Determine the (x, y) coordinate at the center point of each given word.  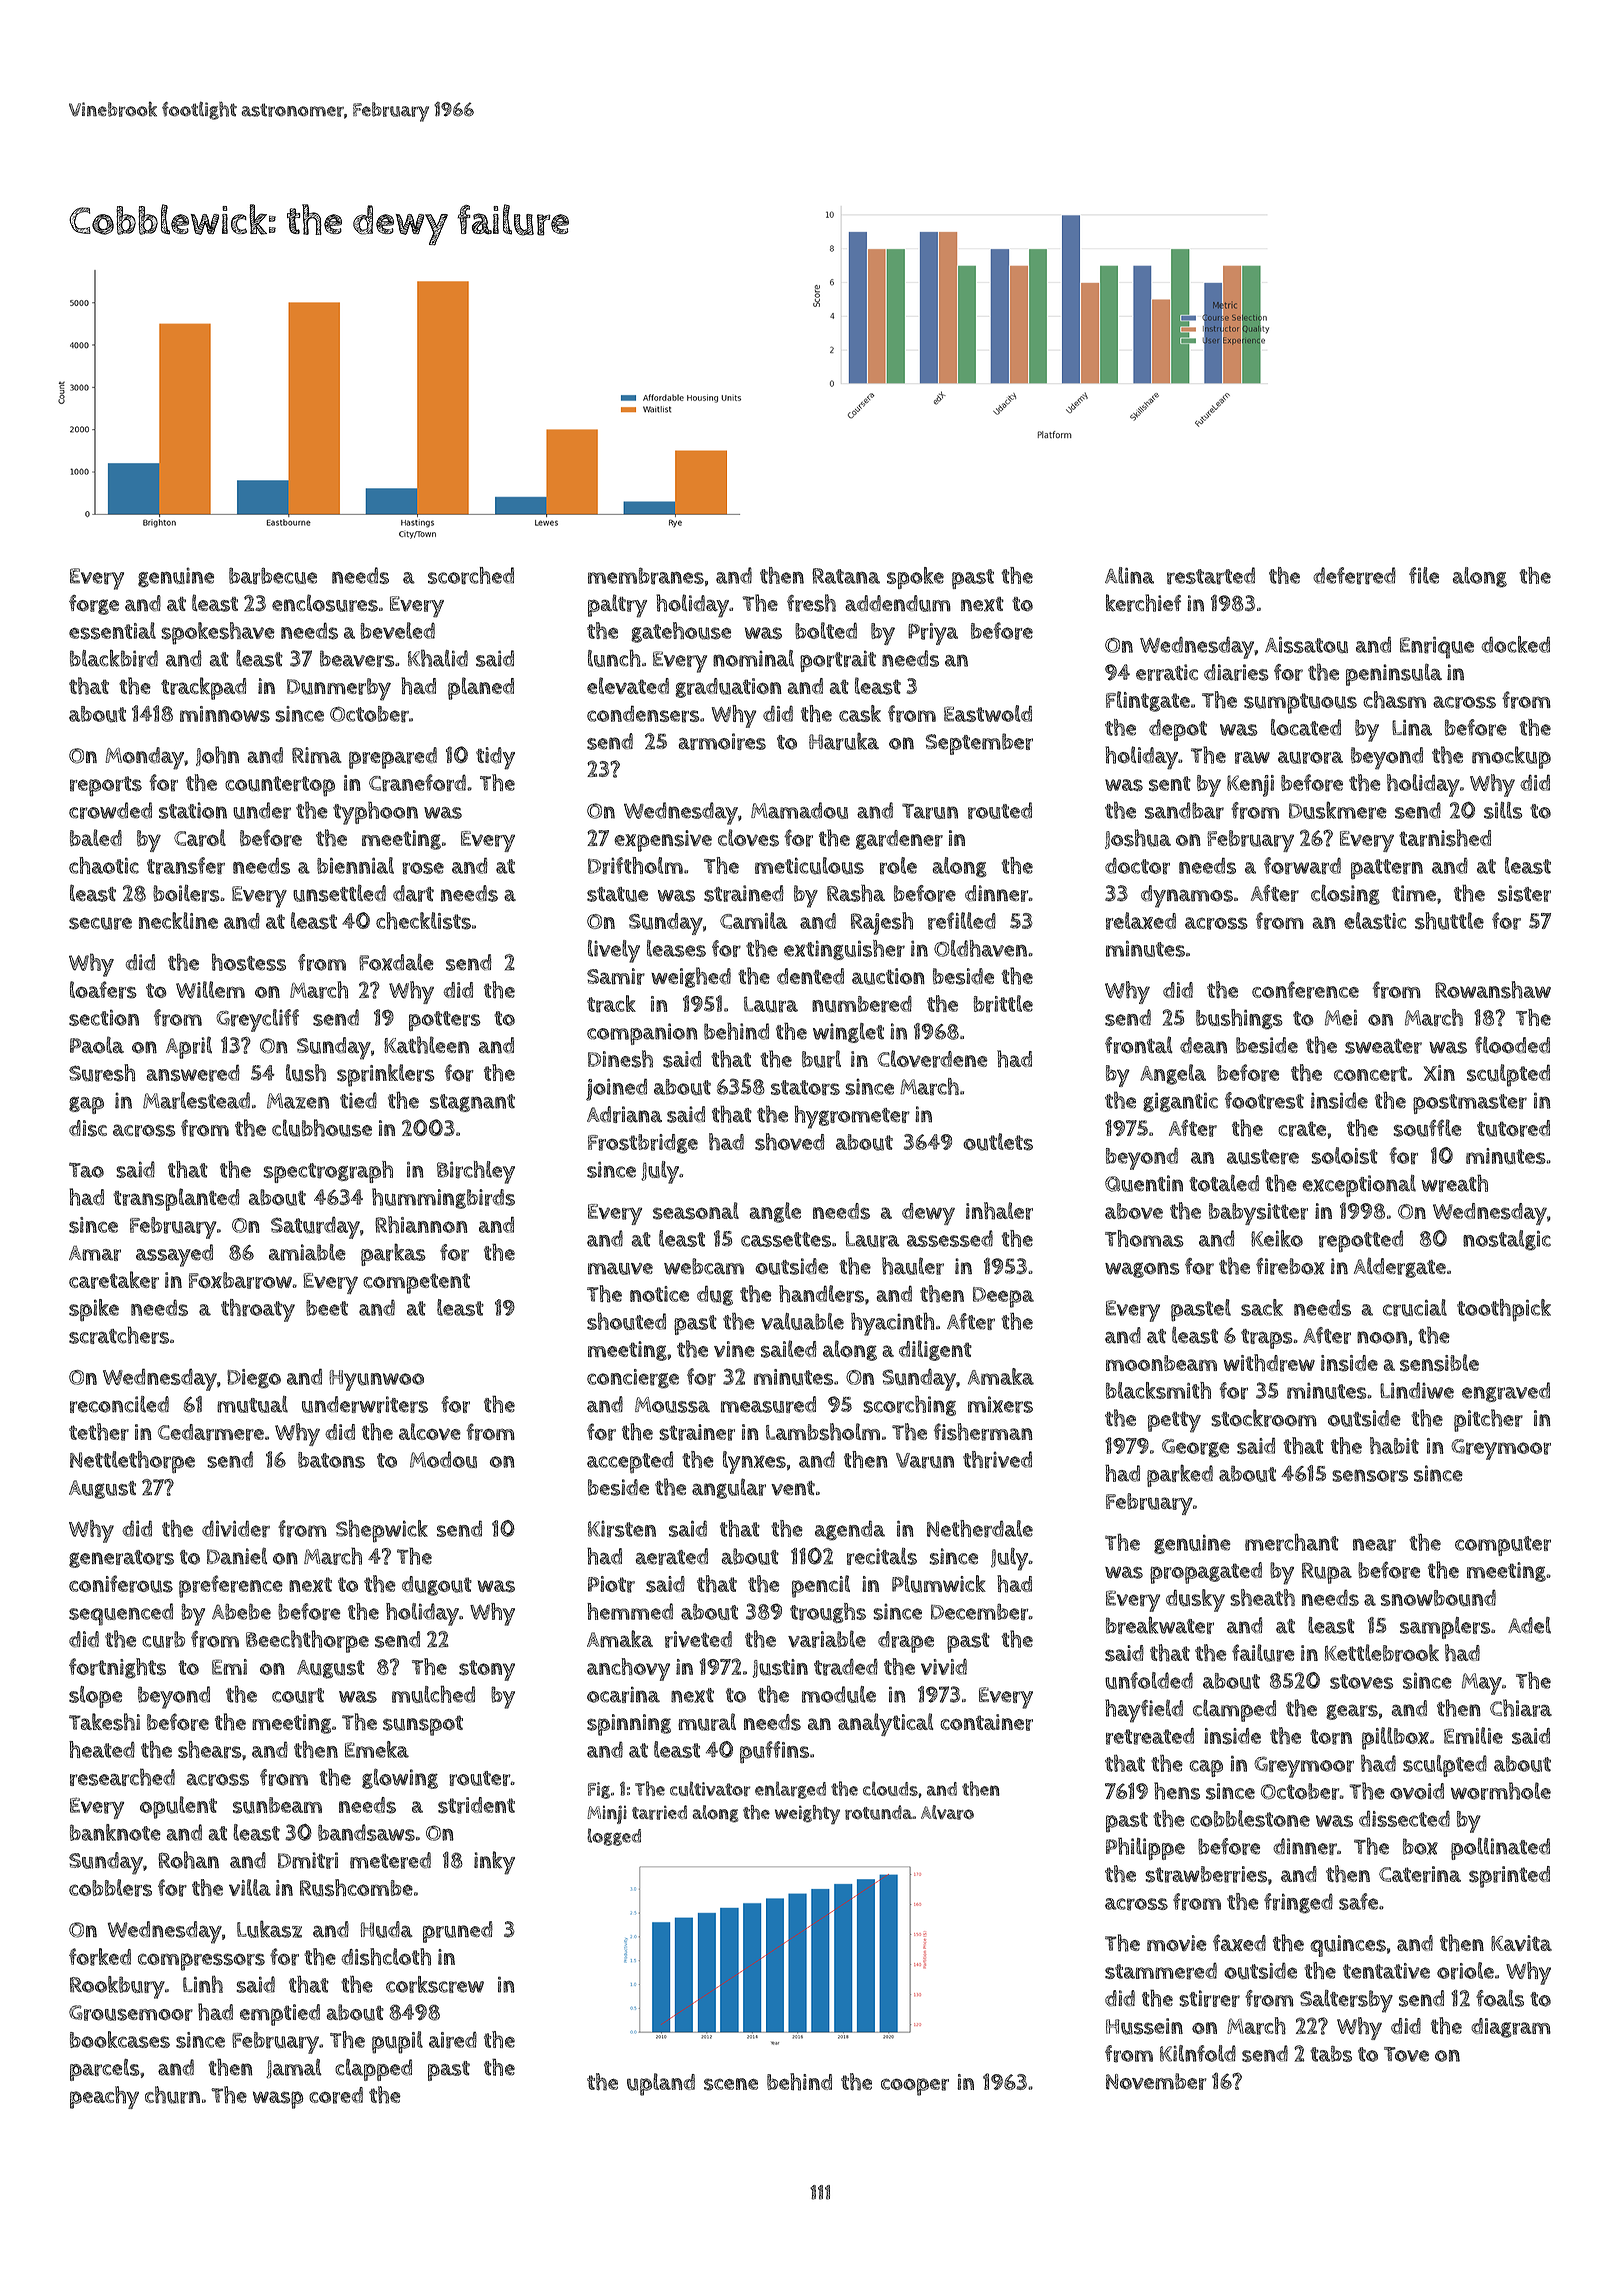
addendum (898, 603)
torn (1331, 1737)
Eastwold (988, 713)
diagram (1511, 2028)
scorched (471, 576)
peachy (104, 2097)
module (839, 1694)
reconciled (119, 1404)
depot (1178, 730)
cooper (915, 2087)
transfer (186, 866)
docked (1515, 644)
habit (1394, 1445)
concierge (633, 1379)
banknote (115, 1832)
